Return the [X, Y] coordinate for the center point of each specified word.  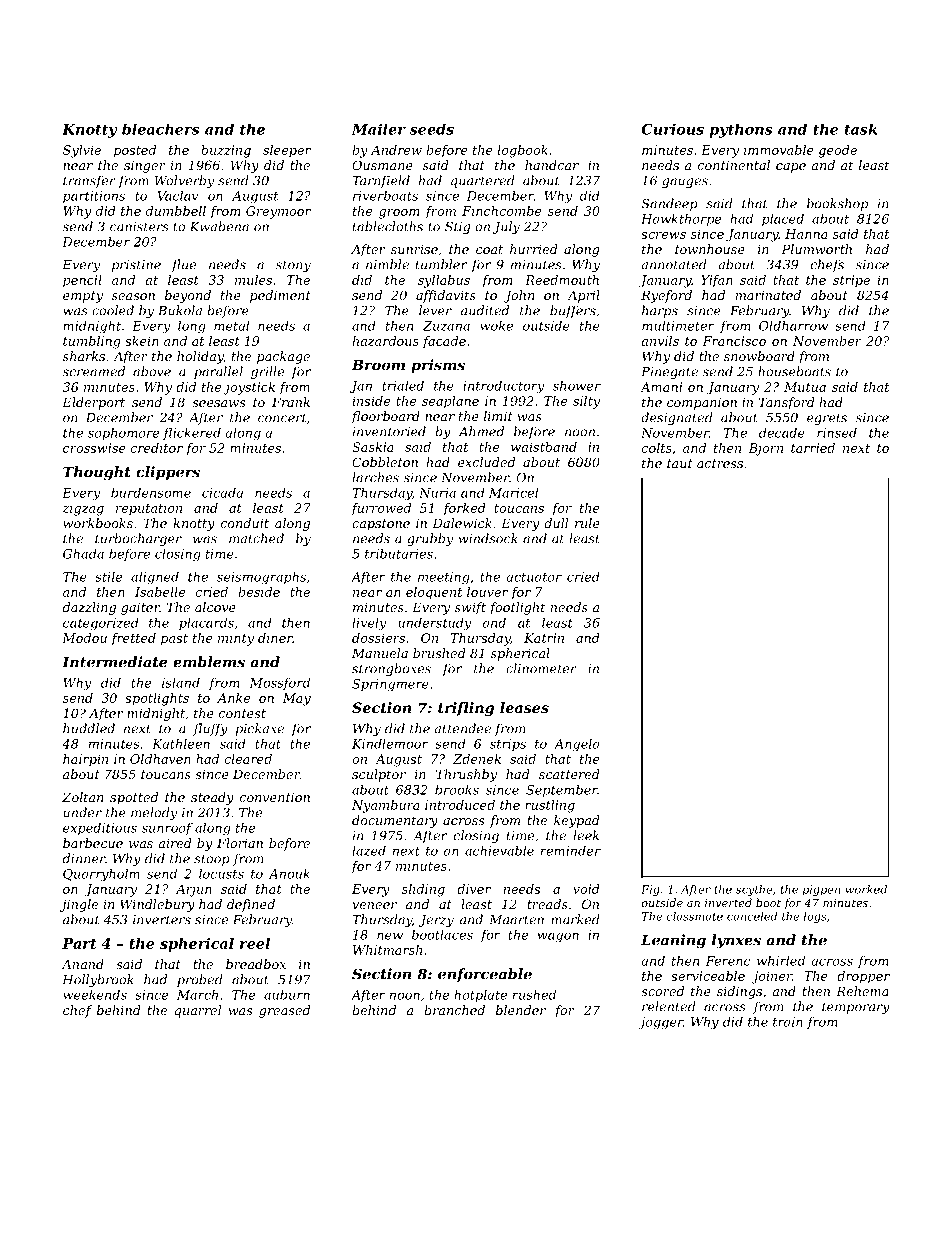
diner [275, 638]
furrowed [381, 509]
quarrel [198, 1011]
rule [587, 523]
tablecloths [388, 226]
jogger [661, 1023]
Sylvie [82, 151]
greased [284, 1011]
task [861, 129]
